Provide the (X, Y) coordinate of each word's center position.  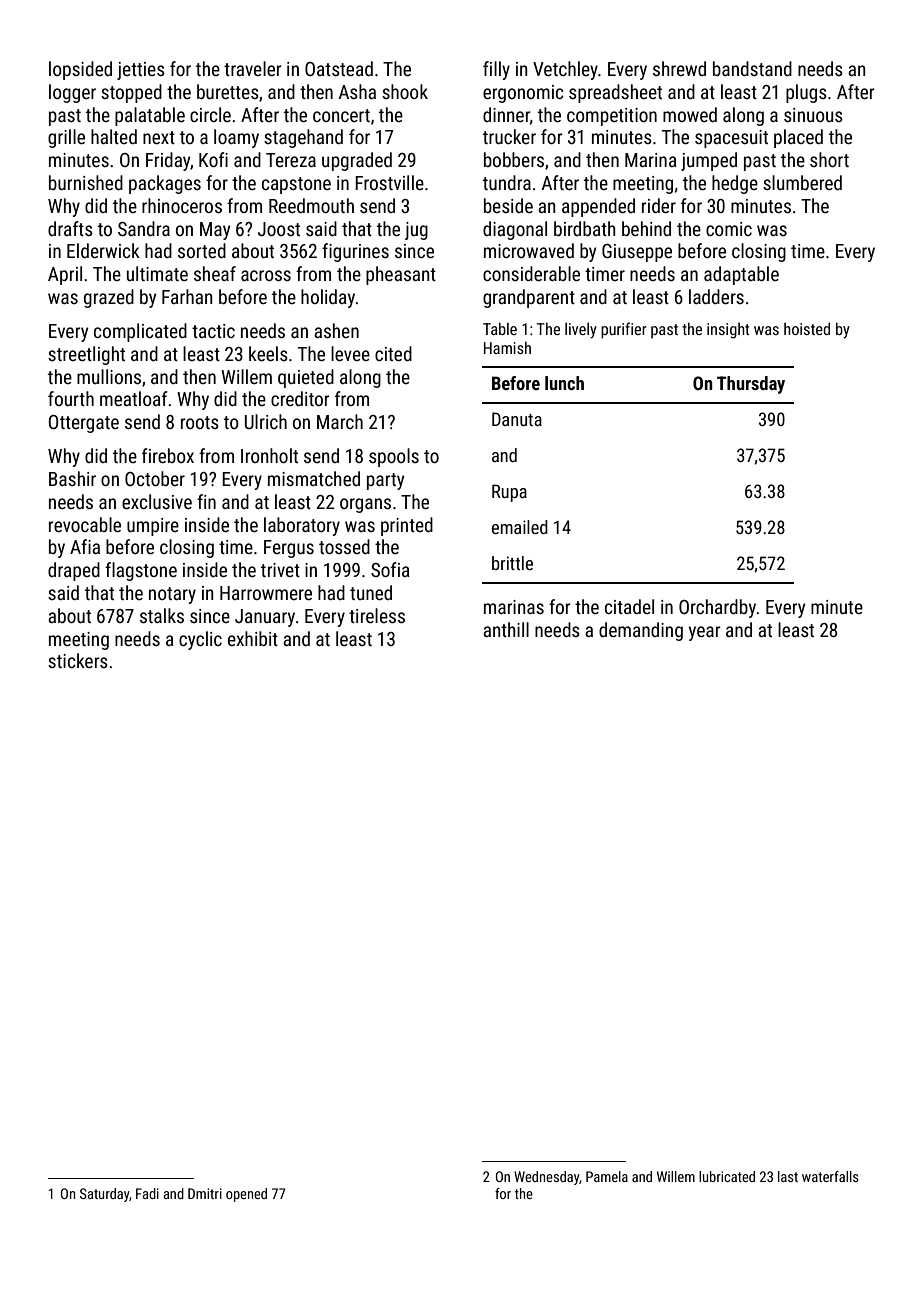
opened (246, 1195)
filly (496, 70)
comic (729, 229)
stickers (78, 660)
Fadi (147, 1193)
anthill (506, 629)
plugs (806, 93)
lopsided (80, 70)
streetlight (86, 355)
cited (393, 353)
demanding (641, 631)
